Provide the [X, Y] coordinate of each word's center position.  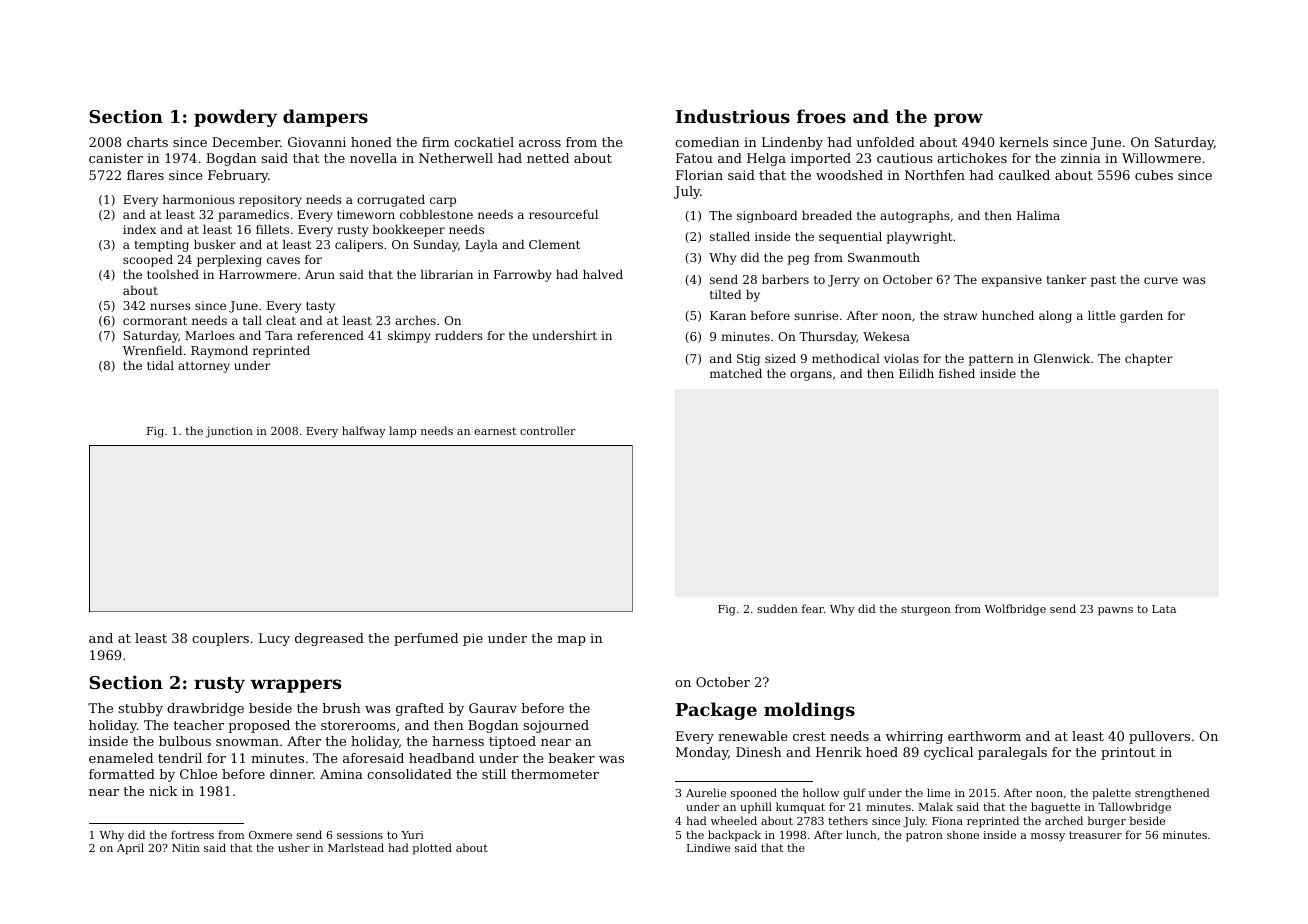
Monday [702, 753]
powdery [235, 118]
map [571, 641]
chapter [1149, 360]
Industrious [733, 116]
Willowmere [1161, 158]
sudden [777, 608]
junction [229, 432]
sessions [360, 835]
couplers [220, 639]
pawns [1115, 611]
